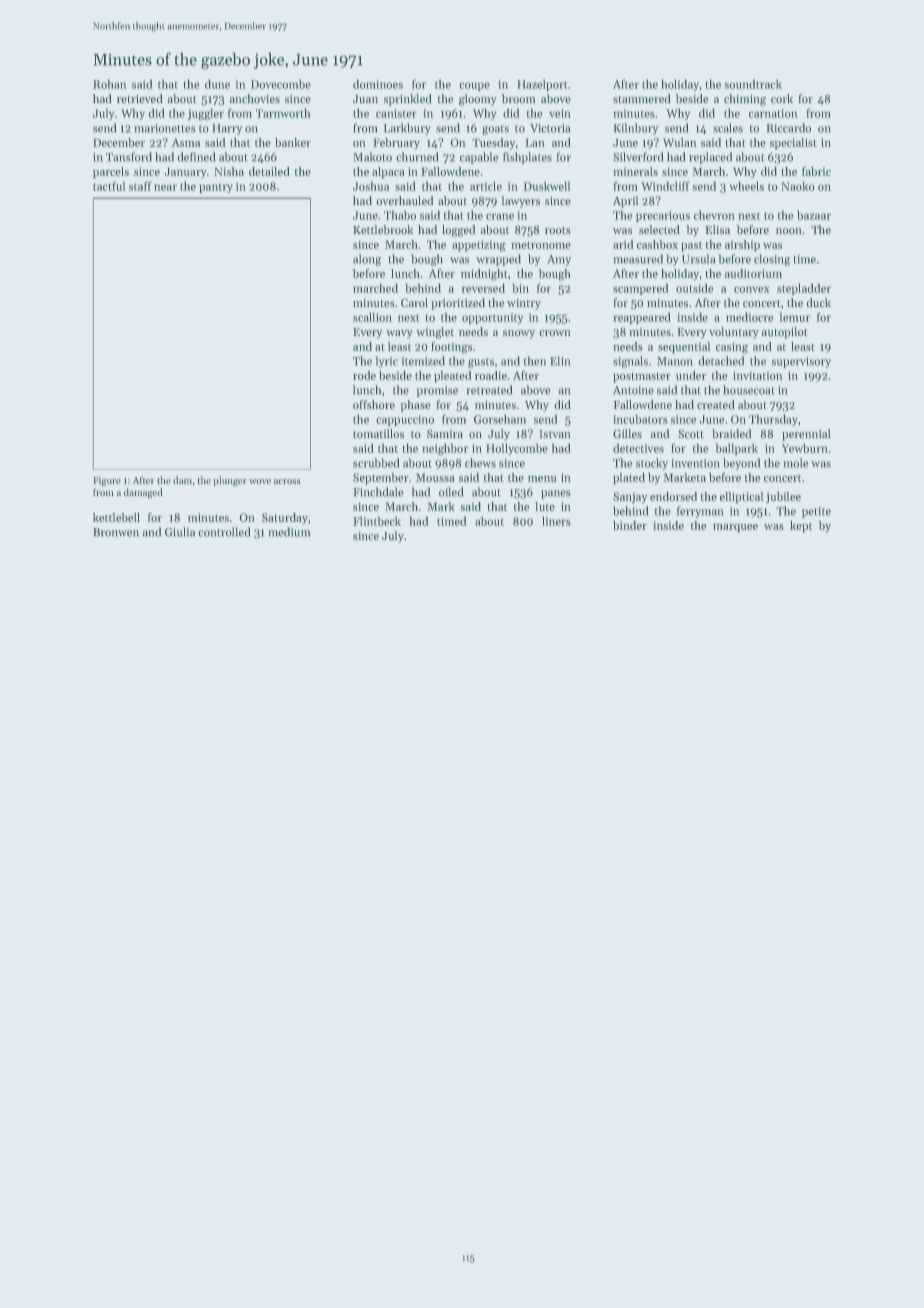 This screenshot has height=1308, width=924. Describe the element at coordinates (377, 521) in the screenshot. I see `Flintbeck` at that location.
